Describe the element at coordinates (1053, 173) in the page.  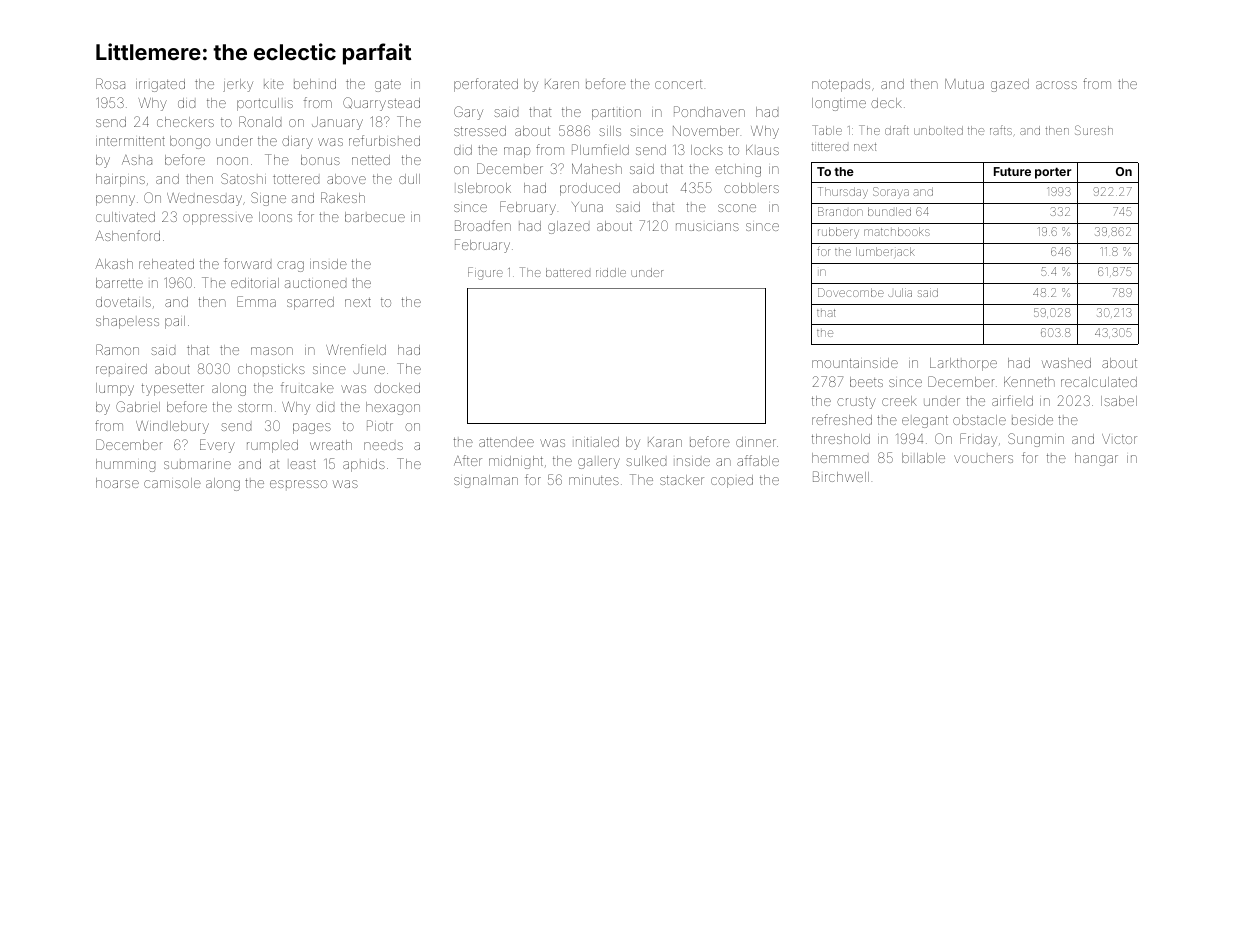
I see `porter` at that location.
